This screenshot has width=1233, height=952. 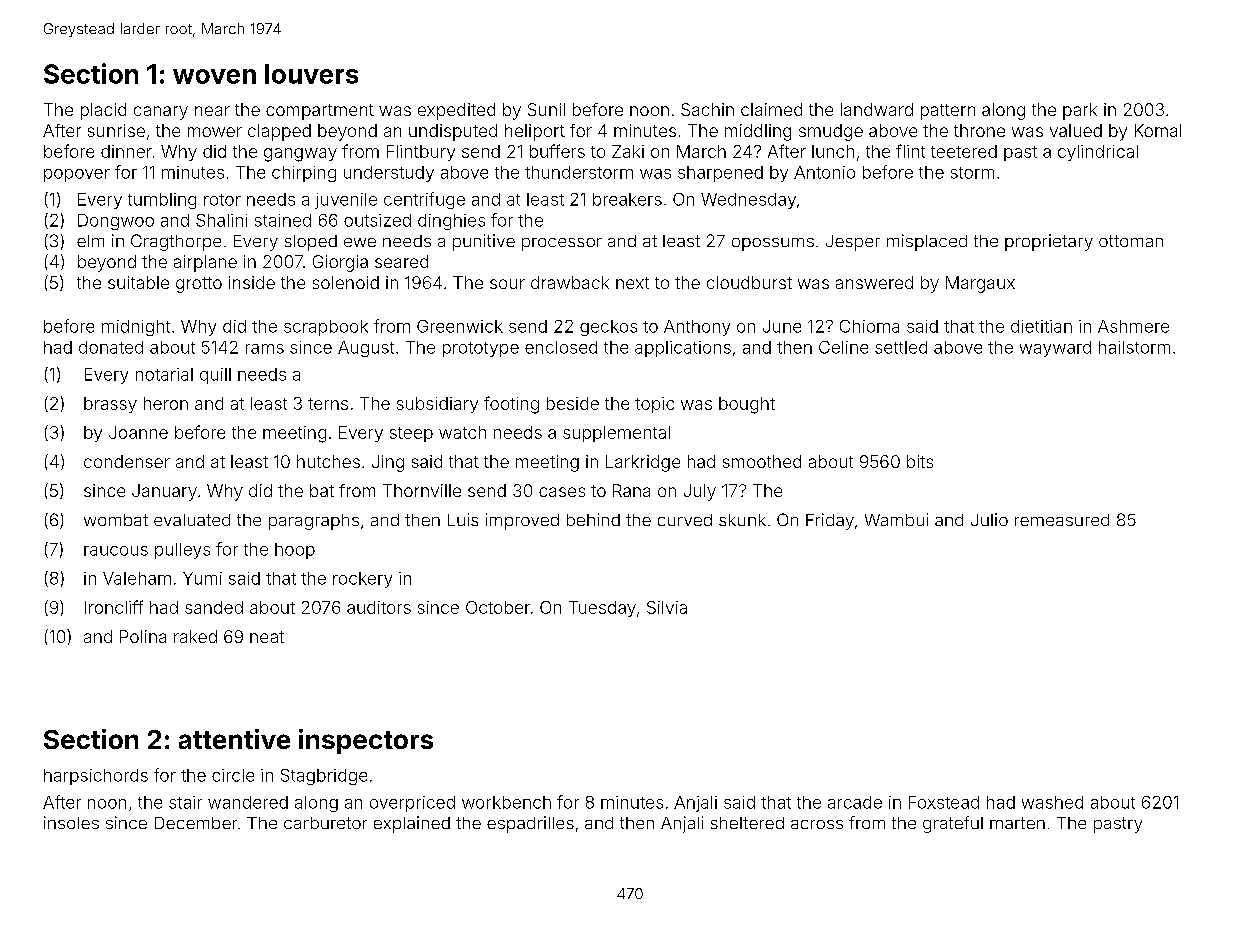 What do you see at coordinates (557, 151) in the screenshot?
I see `buffers` at bounding box center [557, 151].
